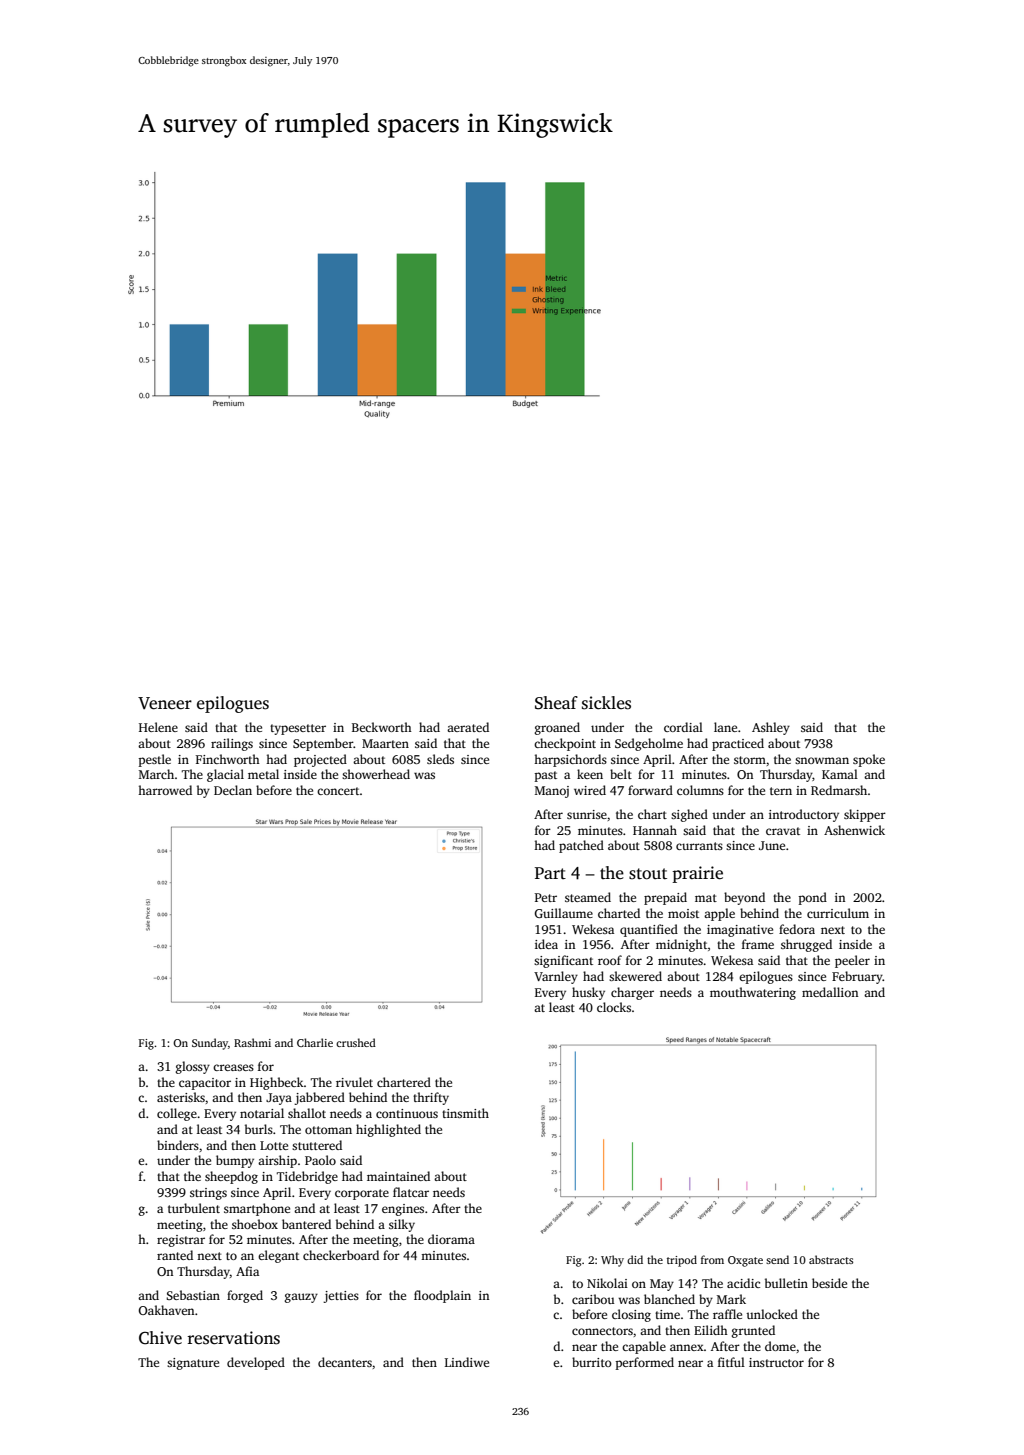 Image resolution: width=1024 pixels, height=1455 pixels. What do you see at coordinates (465, 1113) in the page?
I see `tinsmith` at bounding box center [465, 1113].
